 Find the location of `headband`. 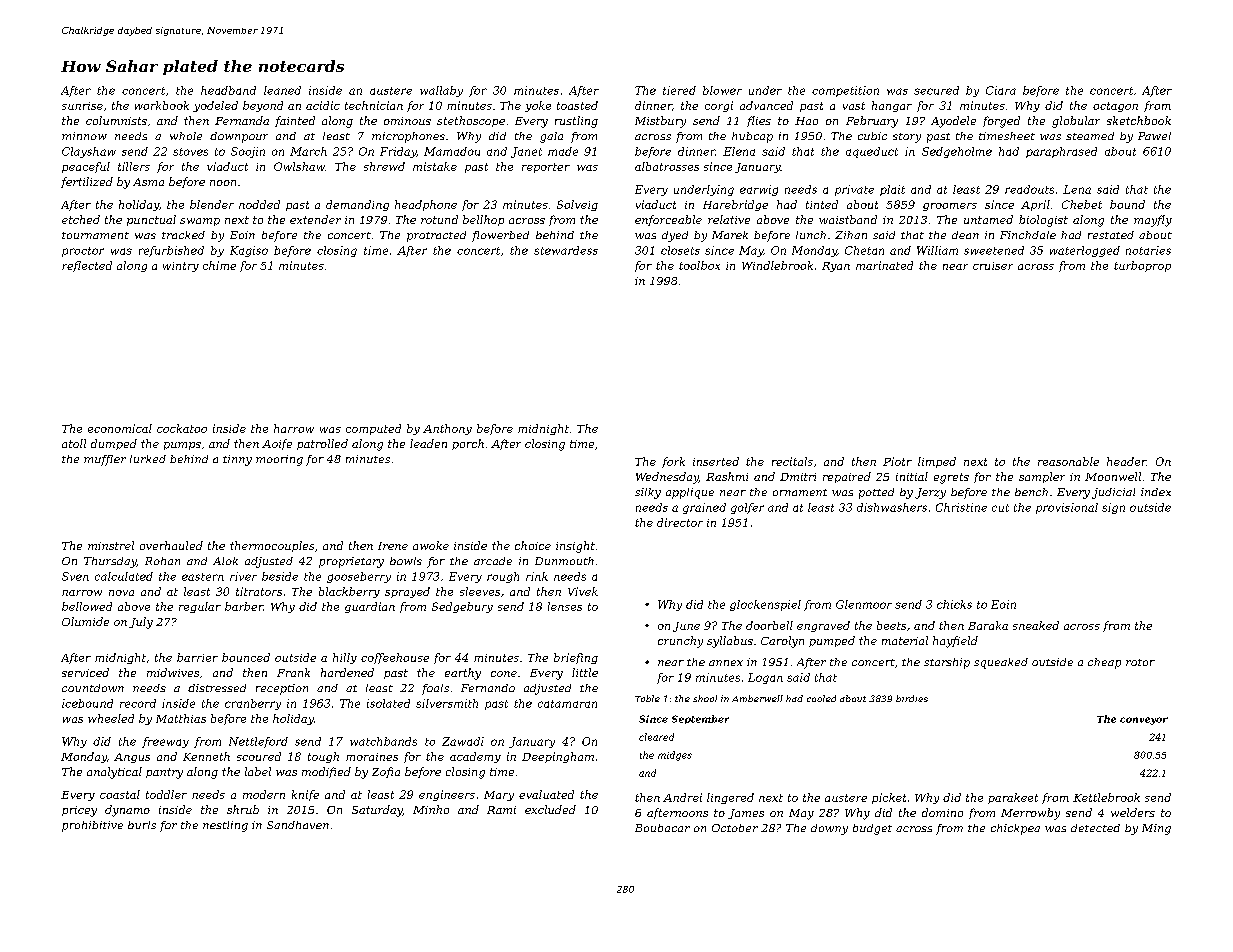

headband is located at coordinates (228, 90).
